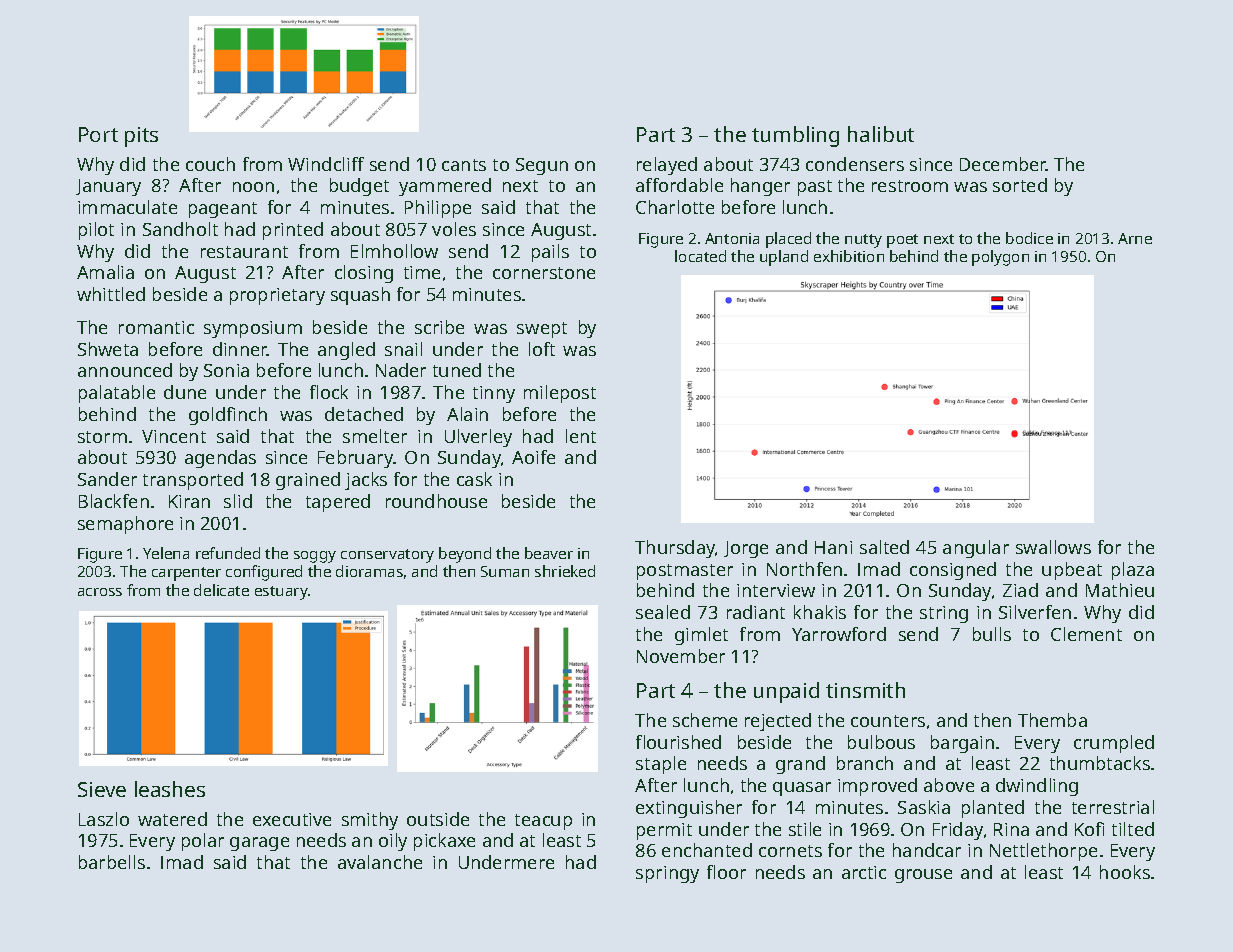  Describe the element at coordinates (107, 479) in the image. I see `Sander` at that location.
